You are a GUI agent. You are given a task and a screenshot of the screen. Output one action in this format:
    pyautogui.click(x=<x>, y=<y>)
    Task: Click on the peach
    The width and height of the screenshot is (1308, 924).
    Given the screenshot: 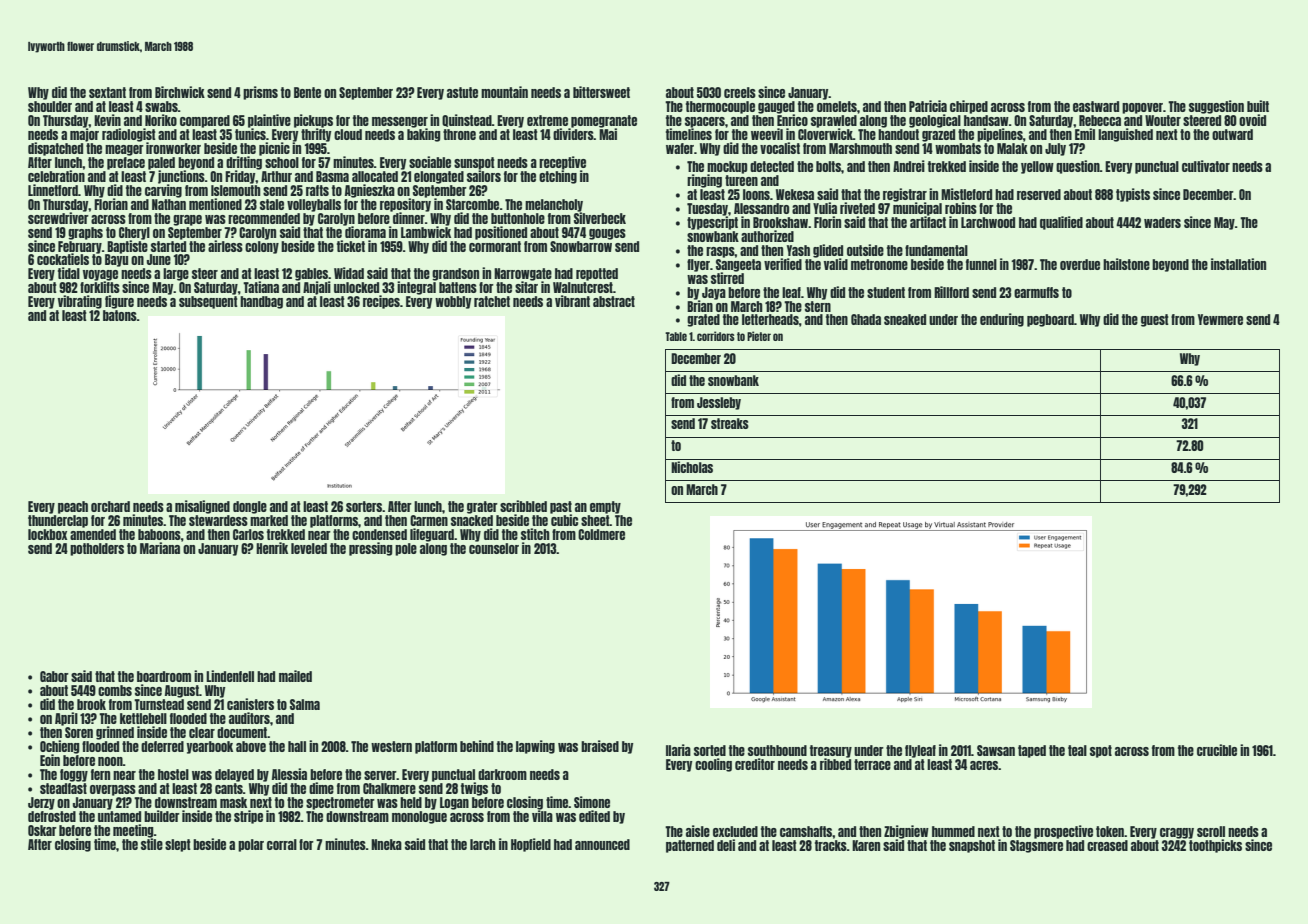 What is the action you would take?
    pyautogui.click(x=73, y=507)
